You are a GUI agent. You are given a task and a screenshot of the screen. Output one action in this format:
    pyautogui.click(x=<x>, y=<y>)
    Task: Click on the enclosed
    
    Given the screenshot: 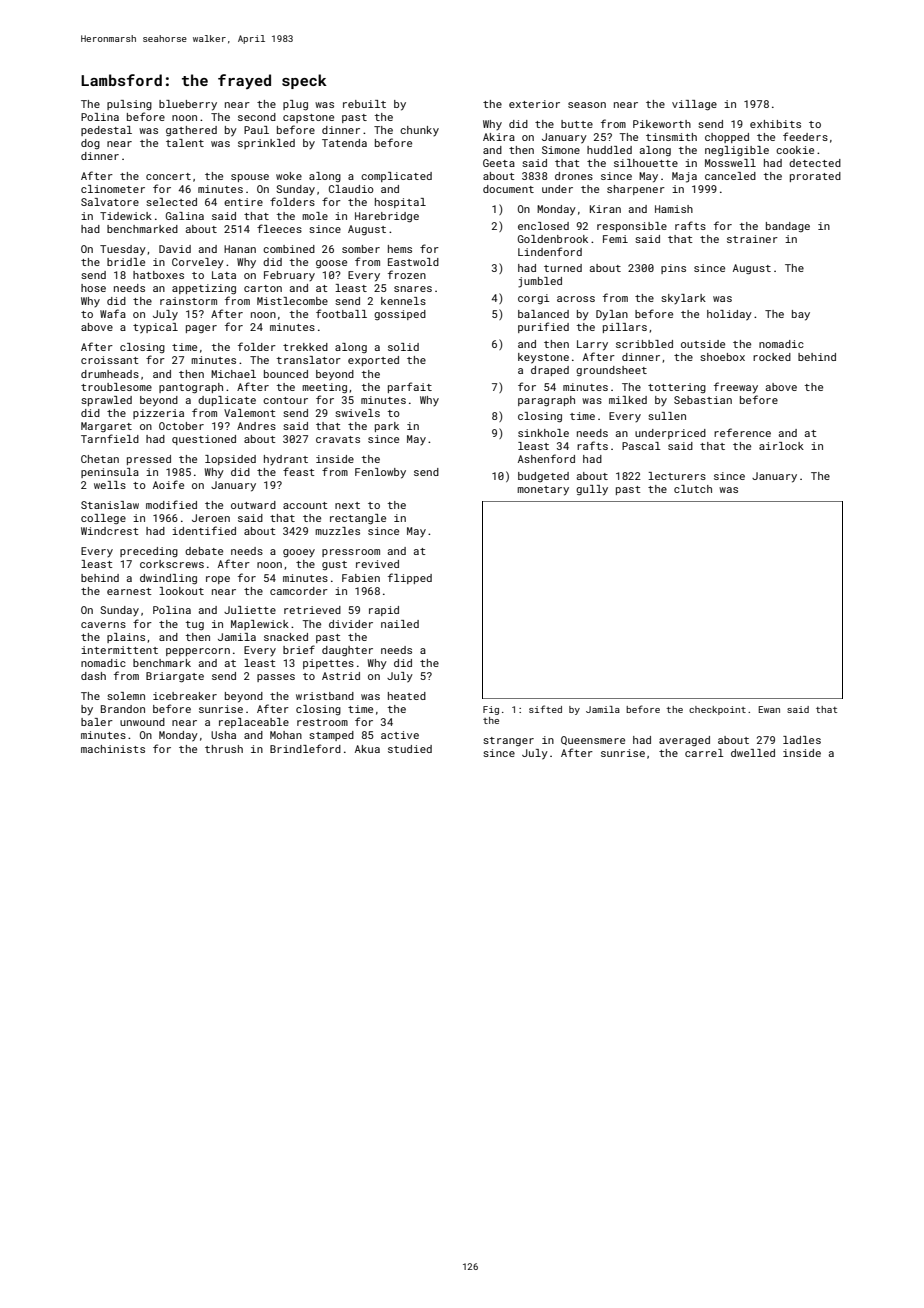 What is the action you would take?
    pyautogui.click(x=543, y=226)
